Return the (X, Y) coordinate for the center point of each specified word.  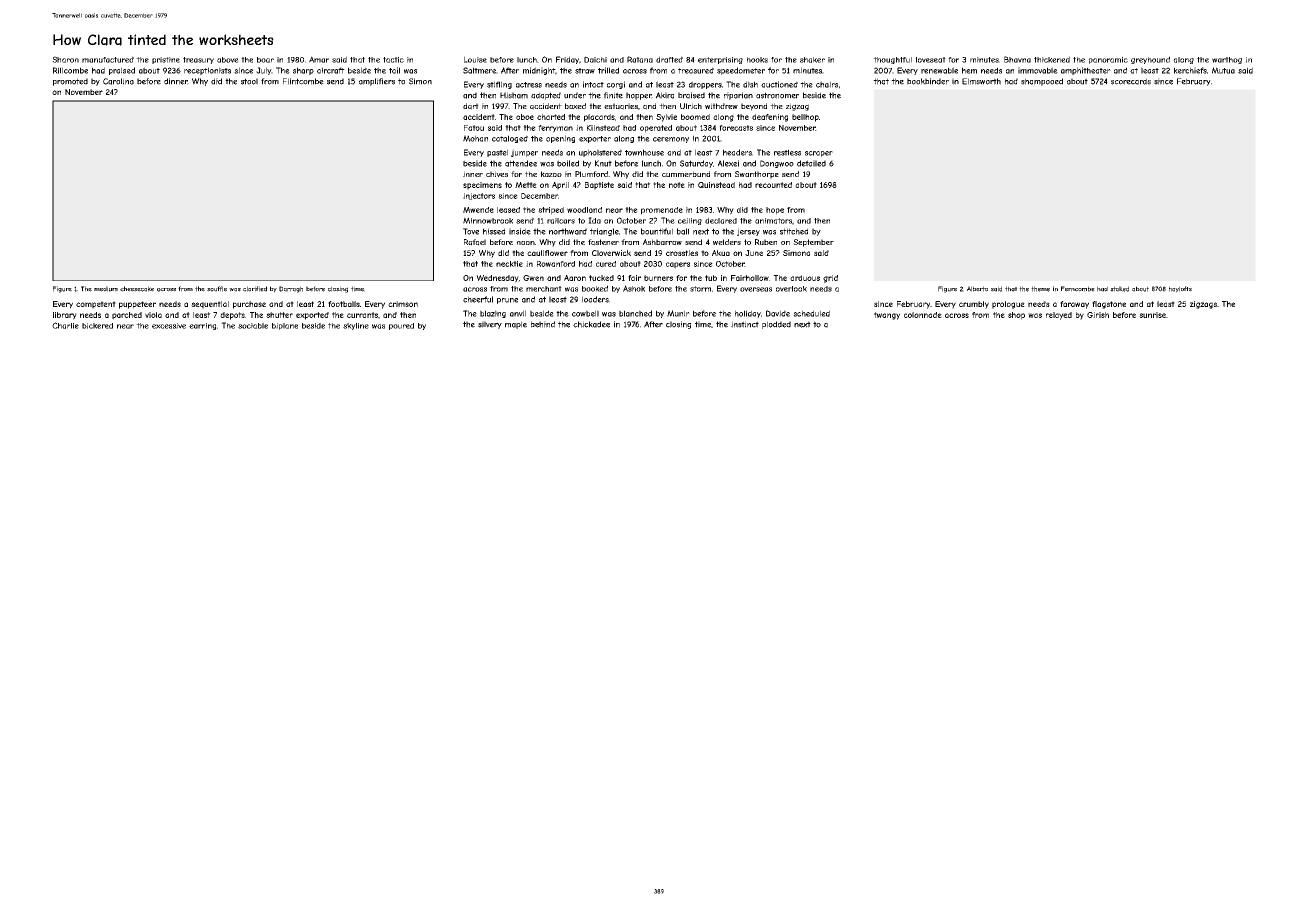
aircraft (331, 70)
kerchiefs (1190, 70)
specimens (482, 186)
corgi (616, 85)
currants (362, 315)
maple (516, 325)
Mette (526, 185)
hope (775, 211)
